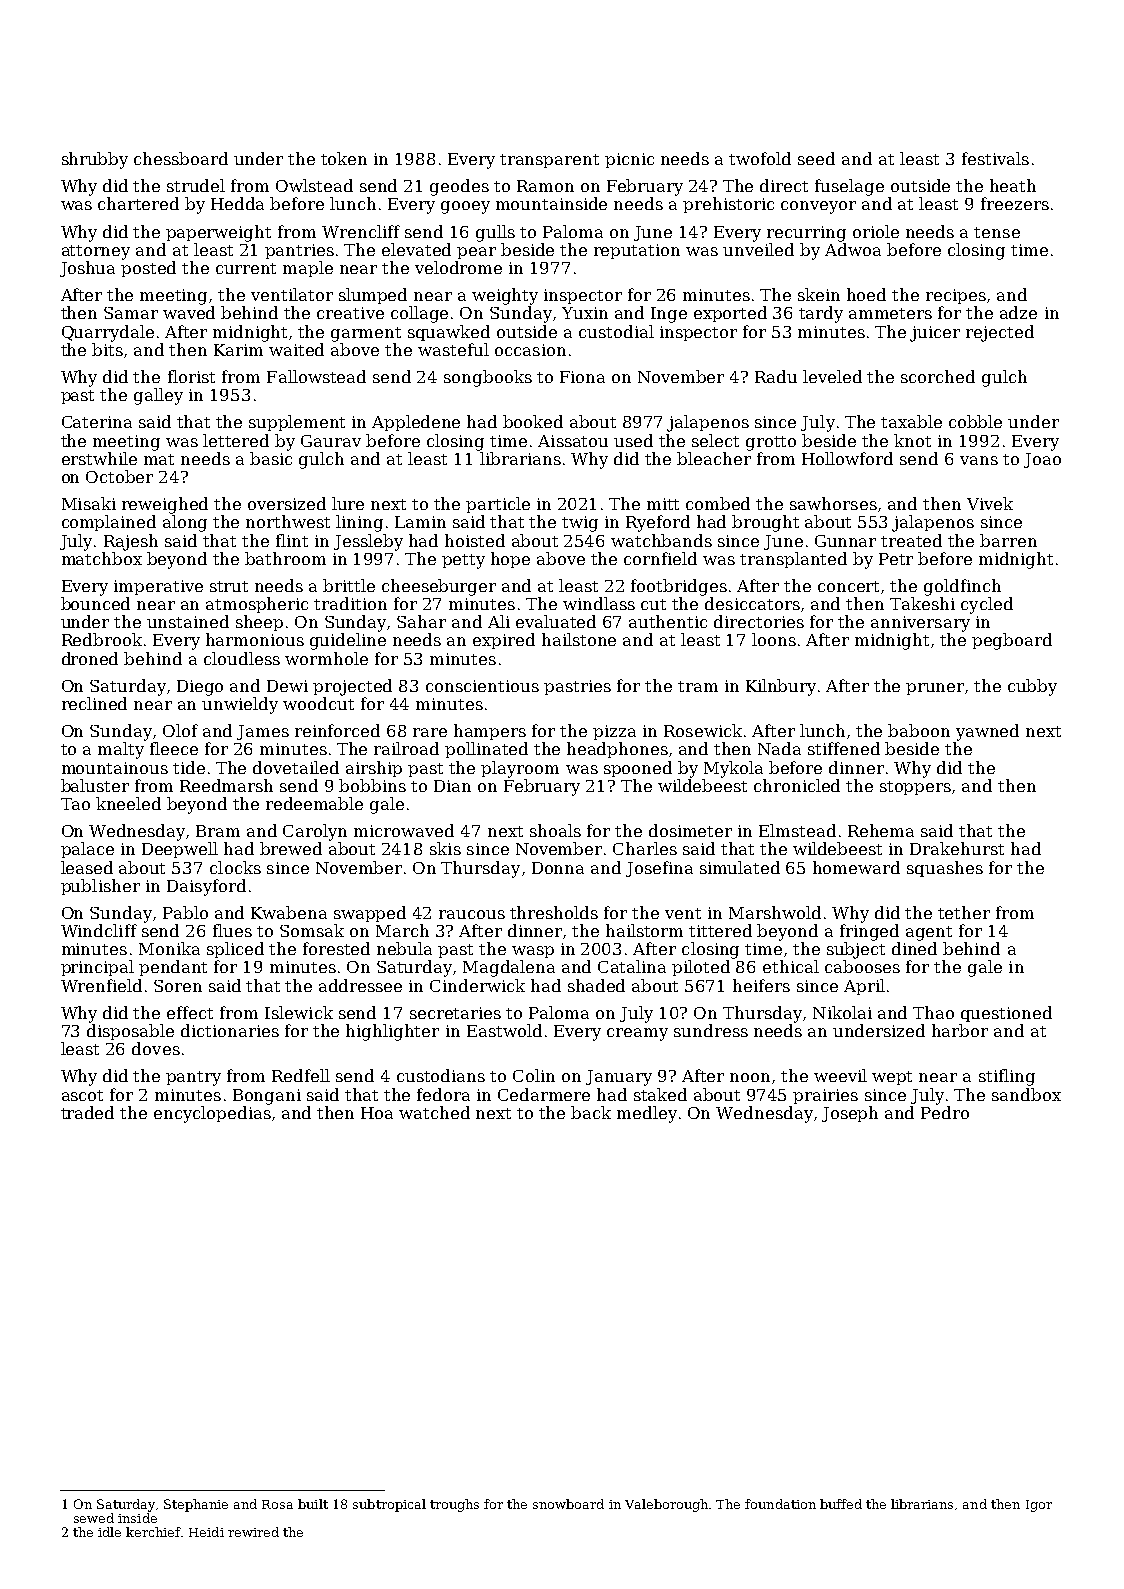  What do you see at coordinates (454, 1505) in the screenshot?
I see `troughs` at bounding box center [454, 1505].
